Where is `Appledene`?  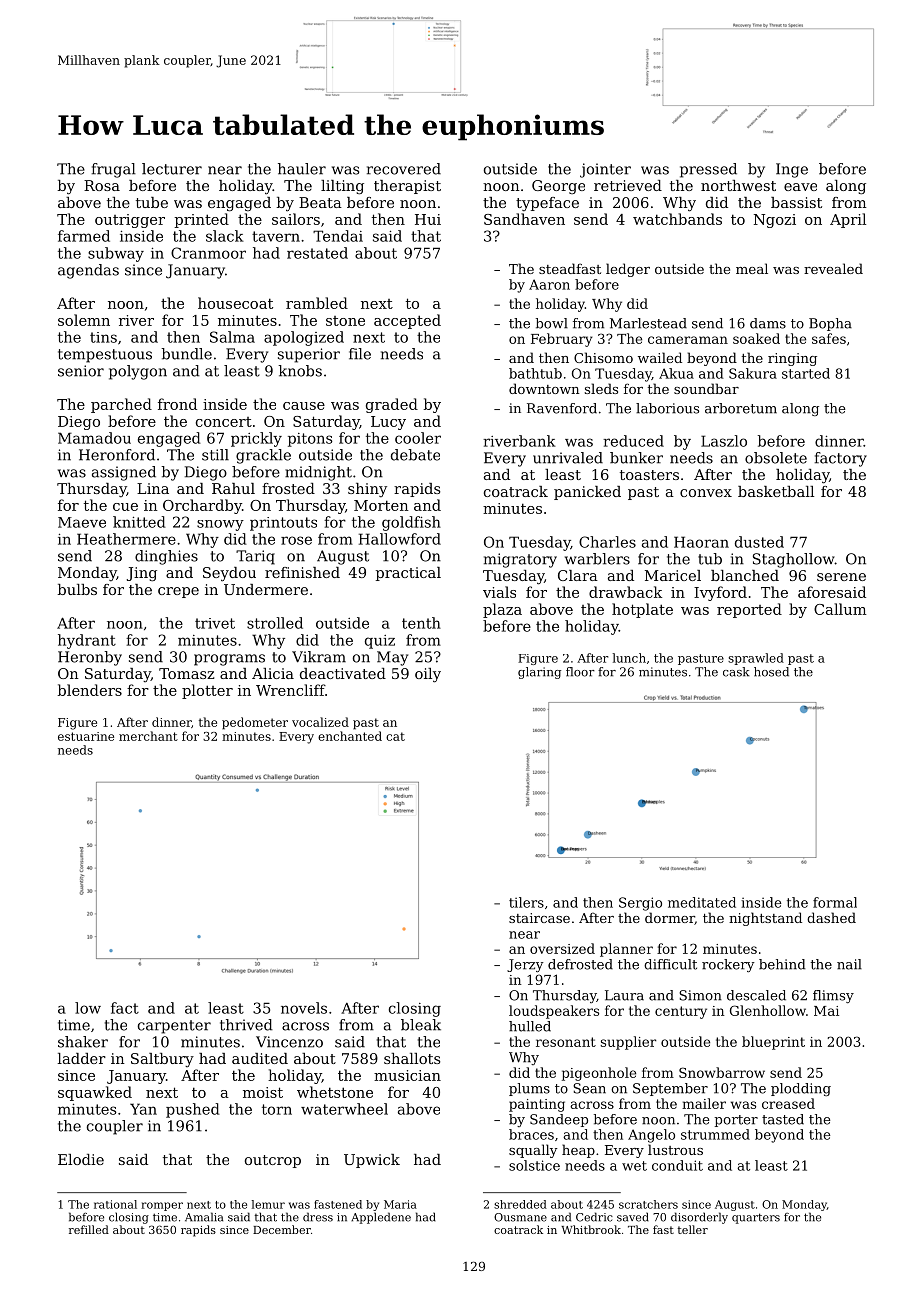
Appledene is located at coordinates (381, 1218).
